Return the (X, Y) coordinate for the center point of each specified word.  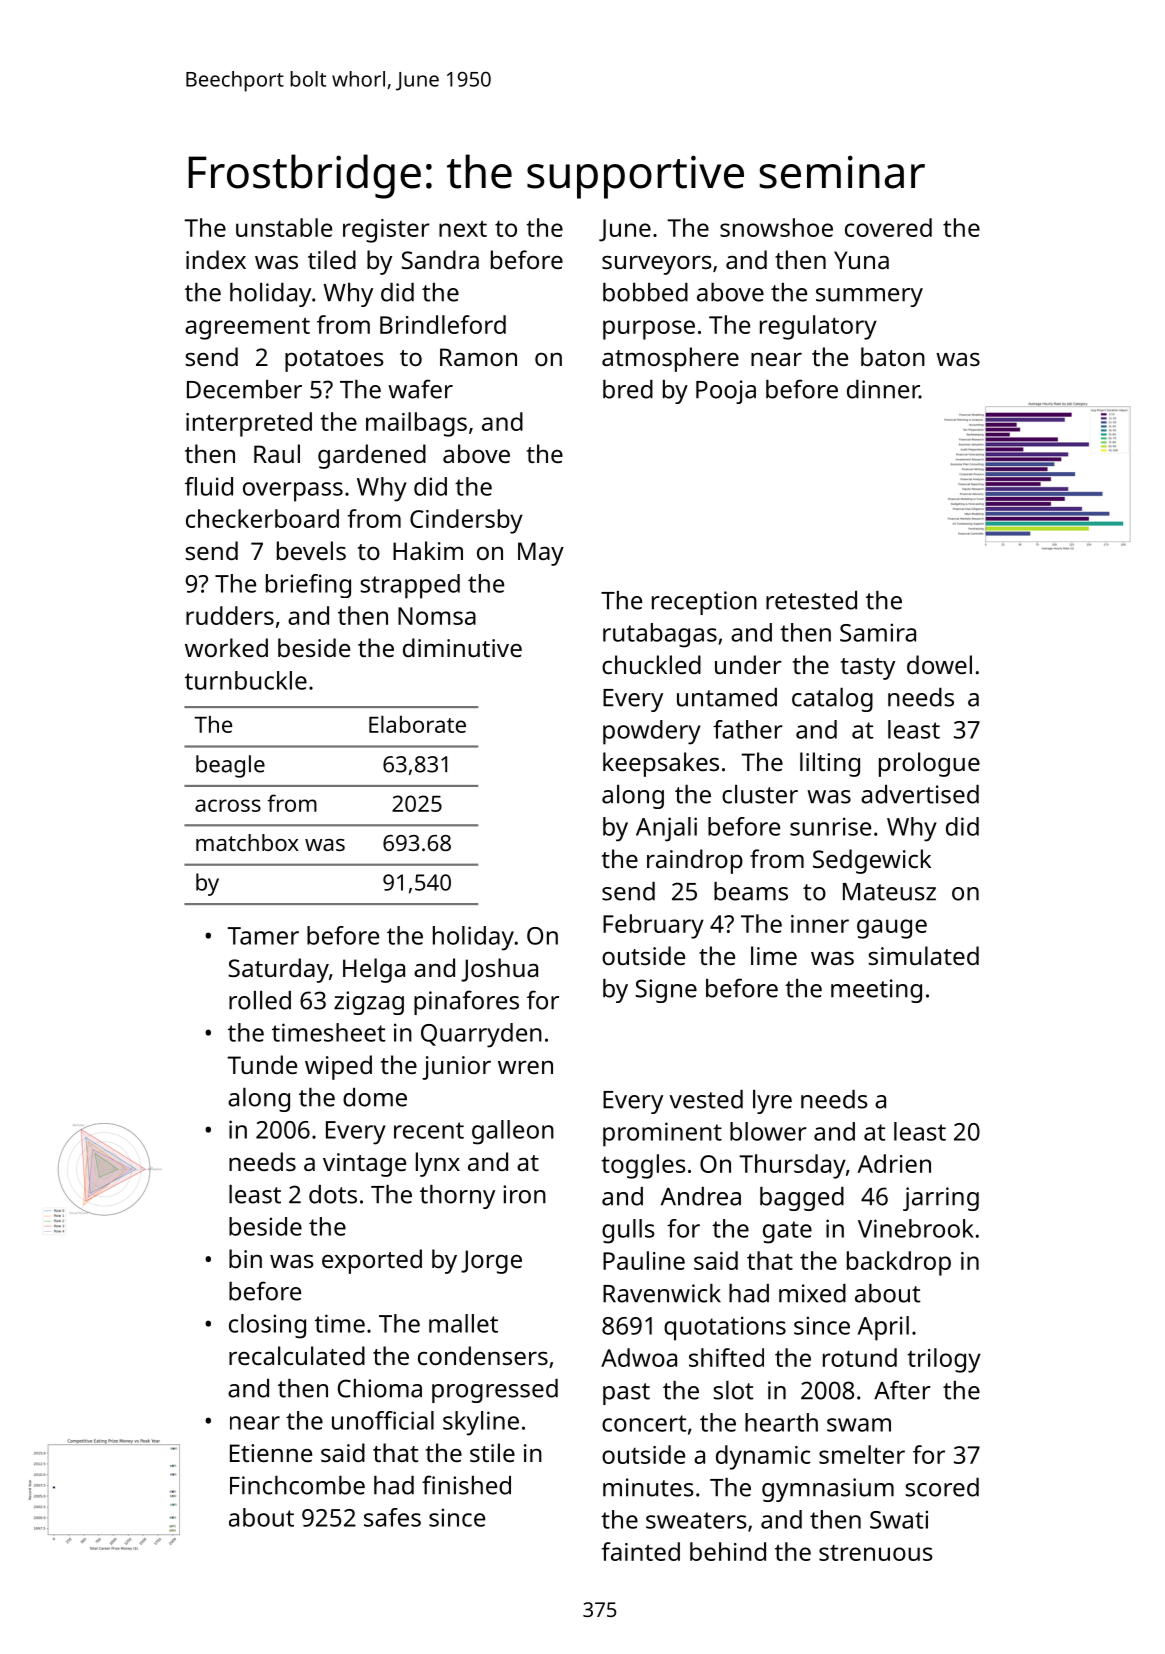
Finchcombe (297, 1485)
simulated (924, 955)
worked (226, 647)
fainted (640, 1551)
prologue (929, 764)
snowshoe (776, 227)
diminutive (462, 647)
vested (706, 1099)
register (386, 231)
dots (333, 1194)
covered (888, 227)
